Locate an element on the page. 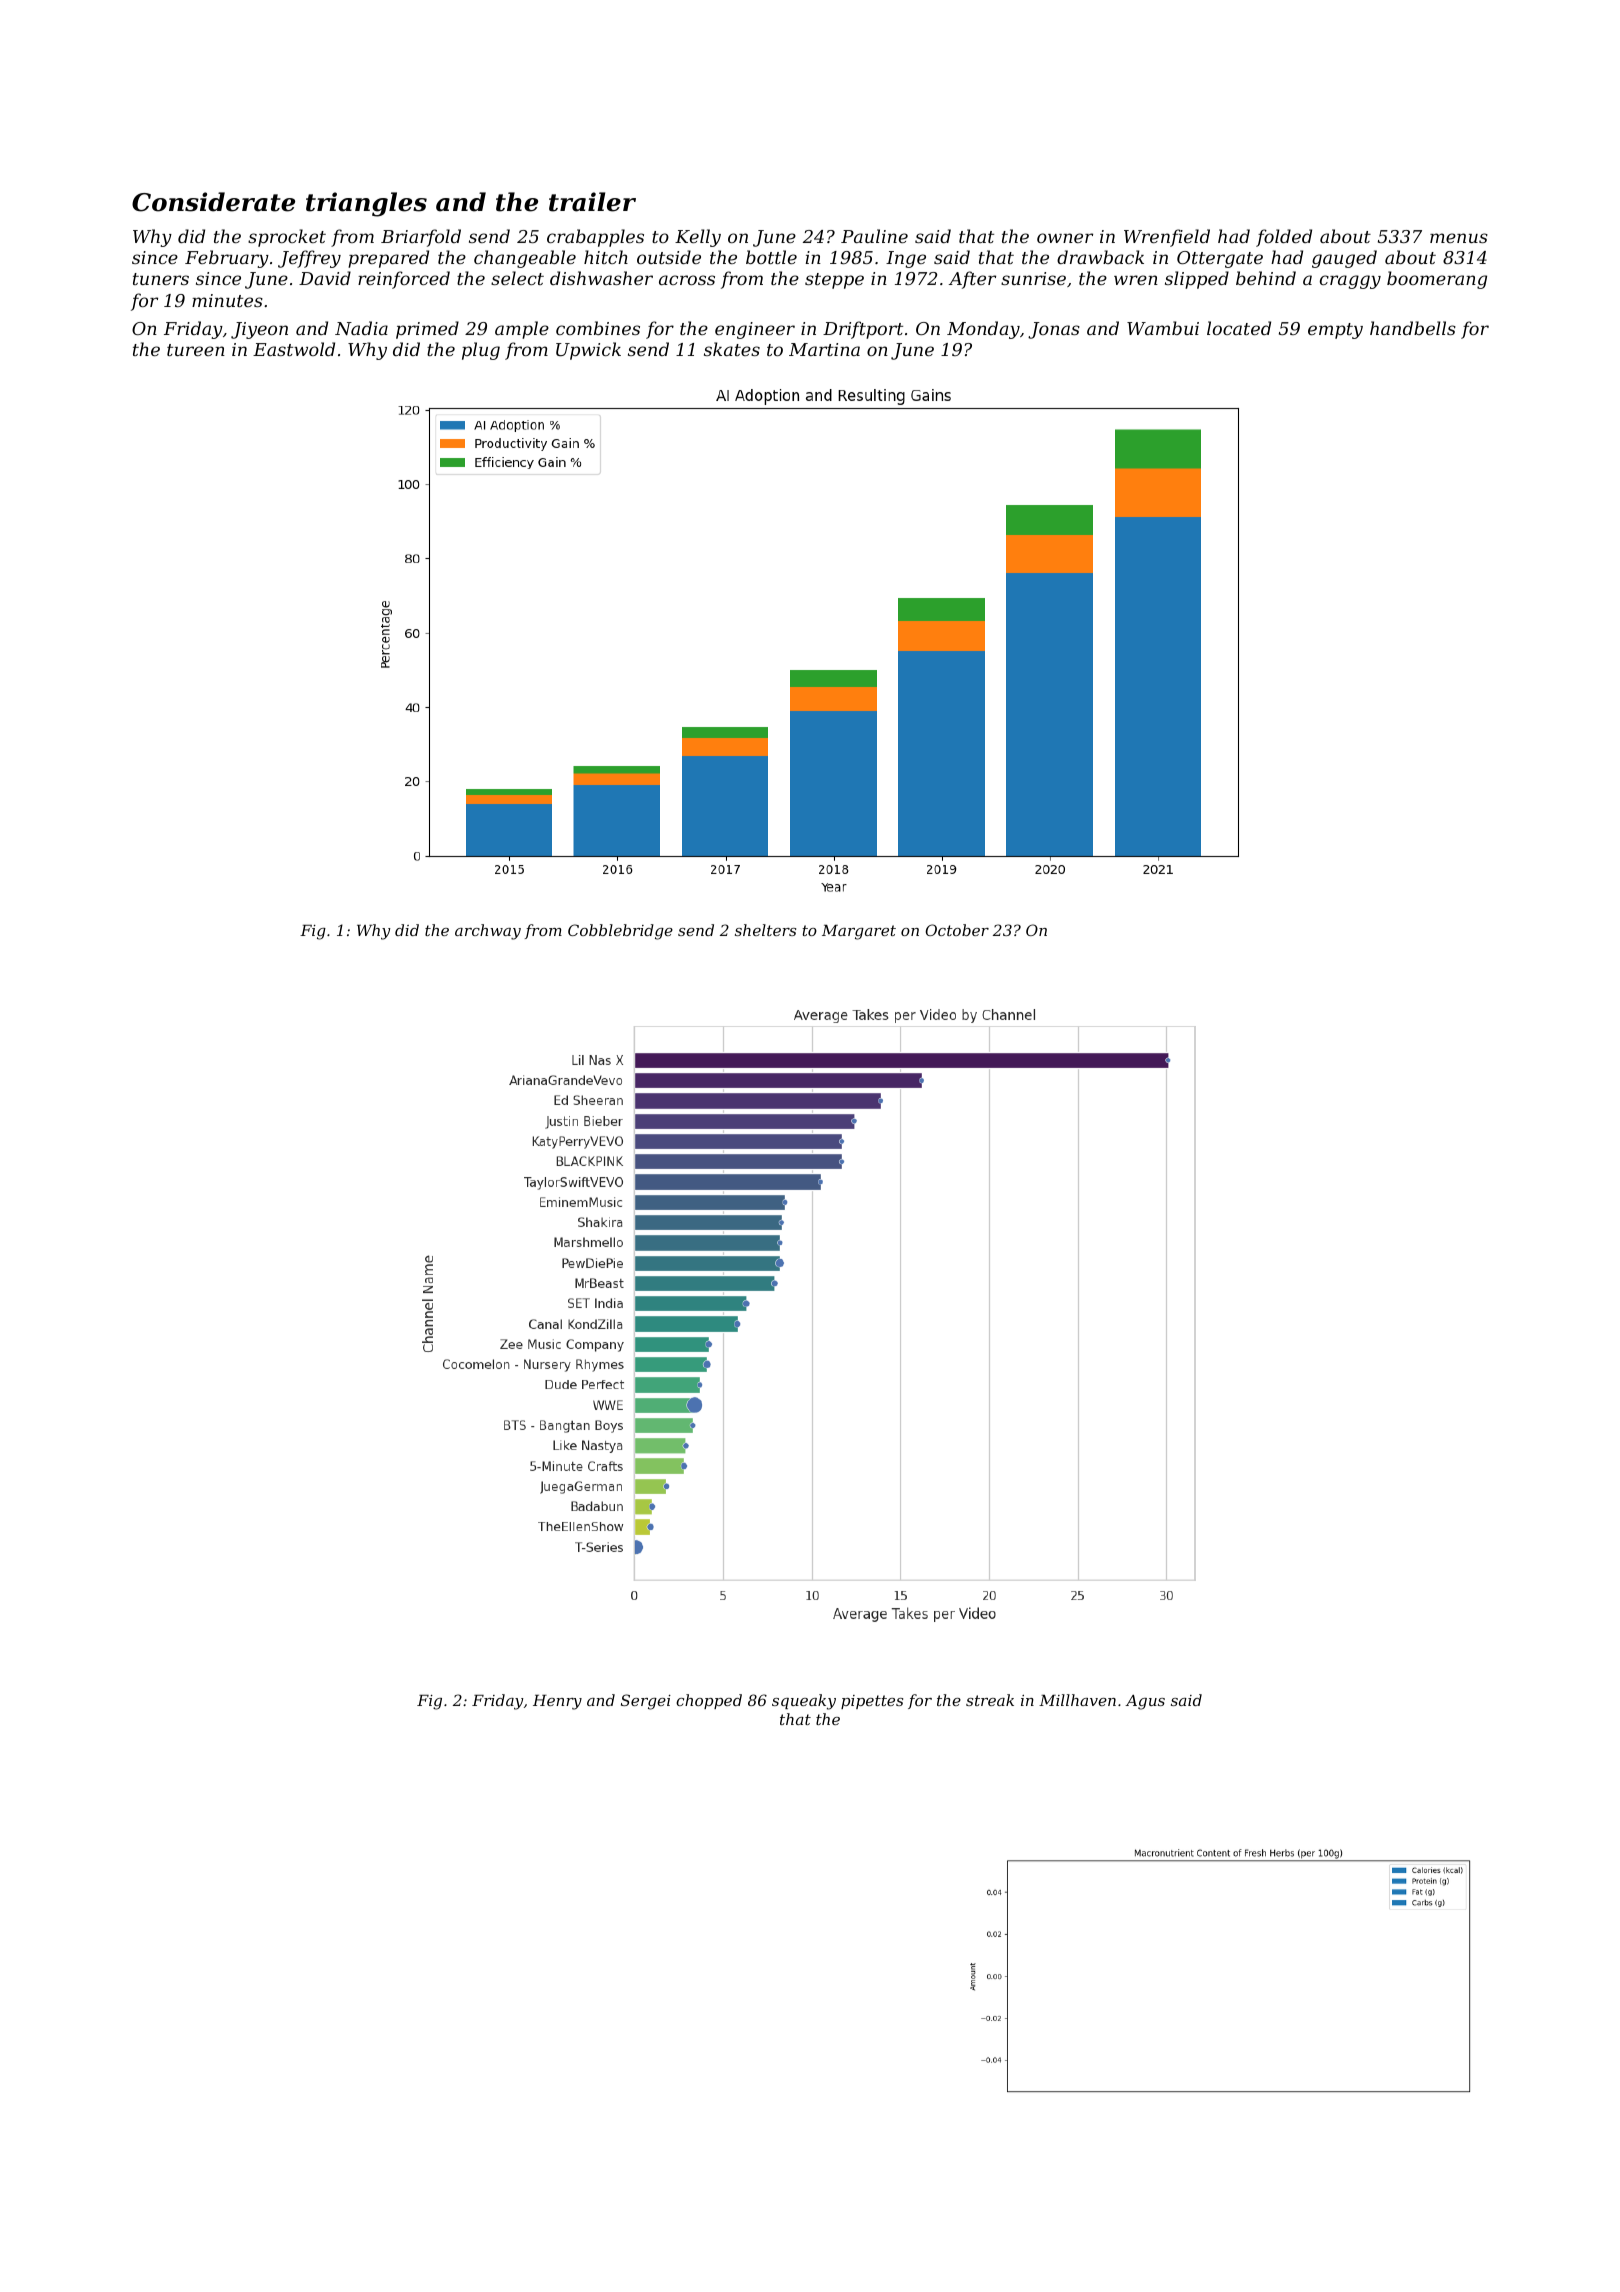 The width and height of the page is (1620, 2292). shelters is located at coordinates (765, 930).
